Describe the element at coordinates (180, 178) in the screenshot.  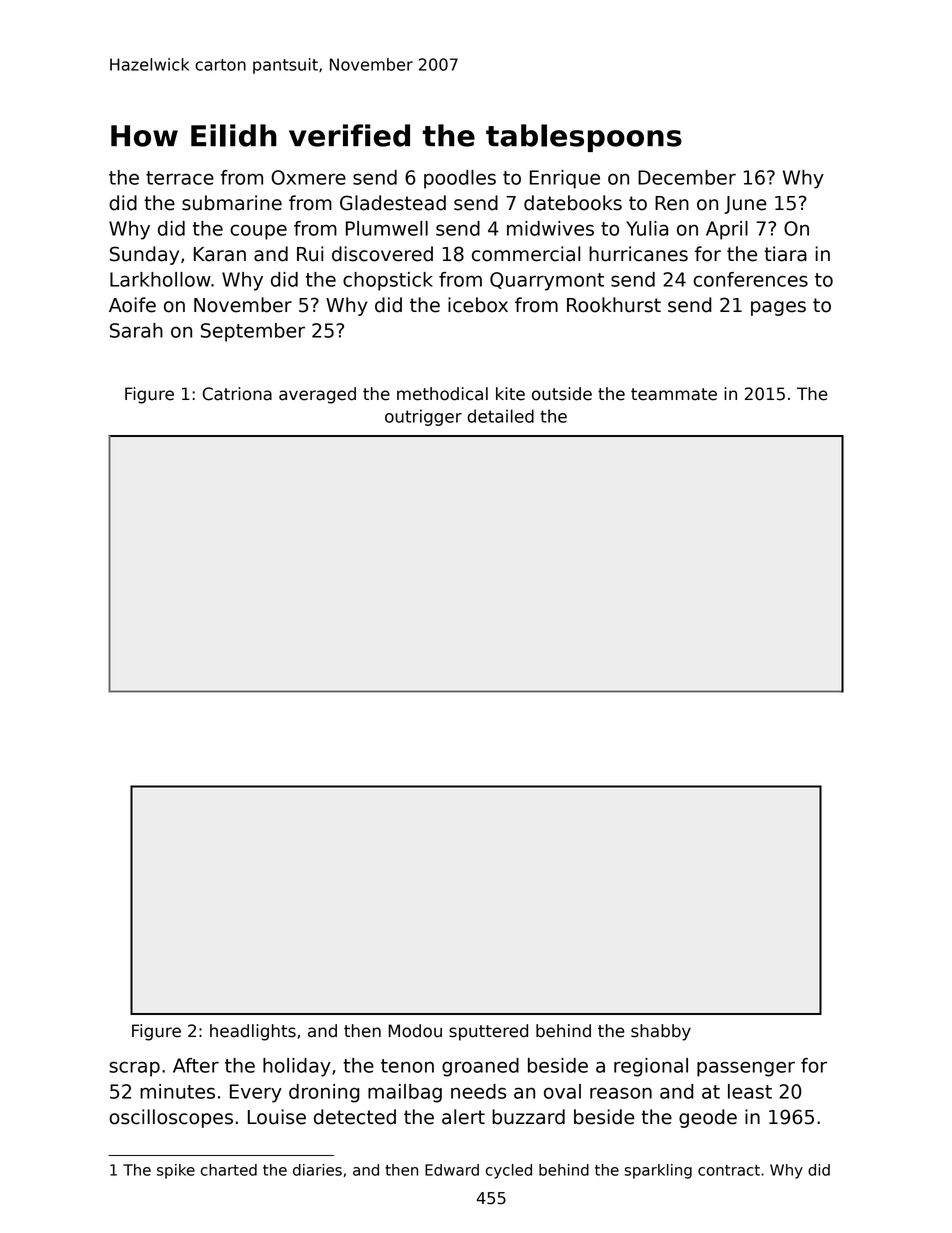
I see `terrace` at that location.
